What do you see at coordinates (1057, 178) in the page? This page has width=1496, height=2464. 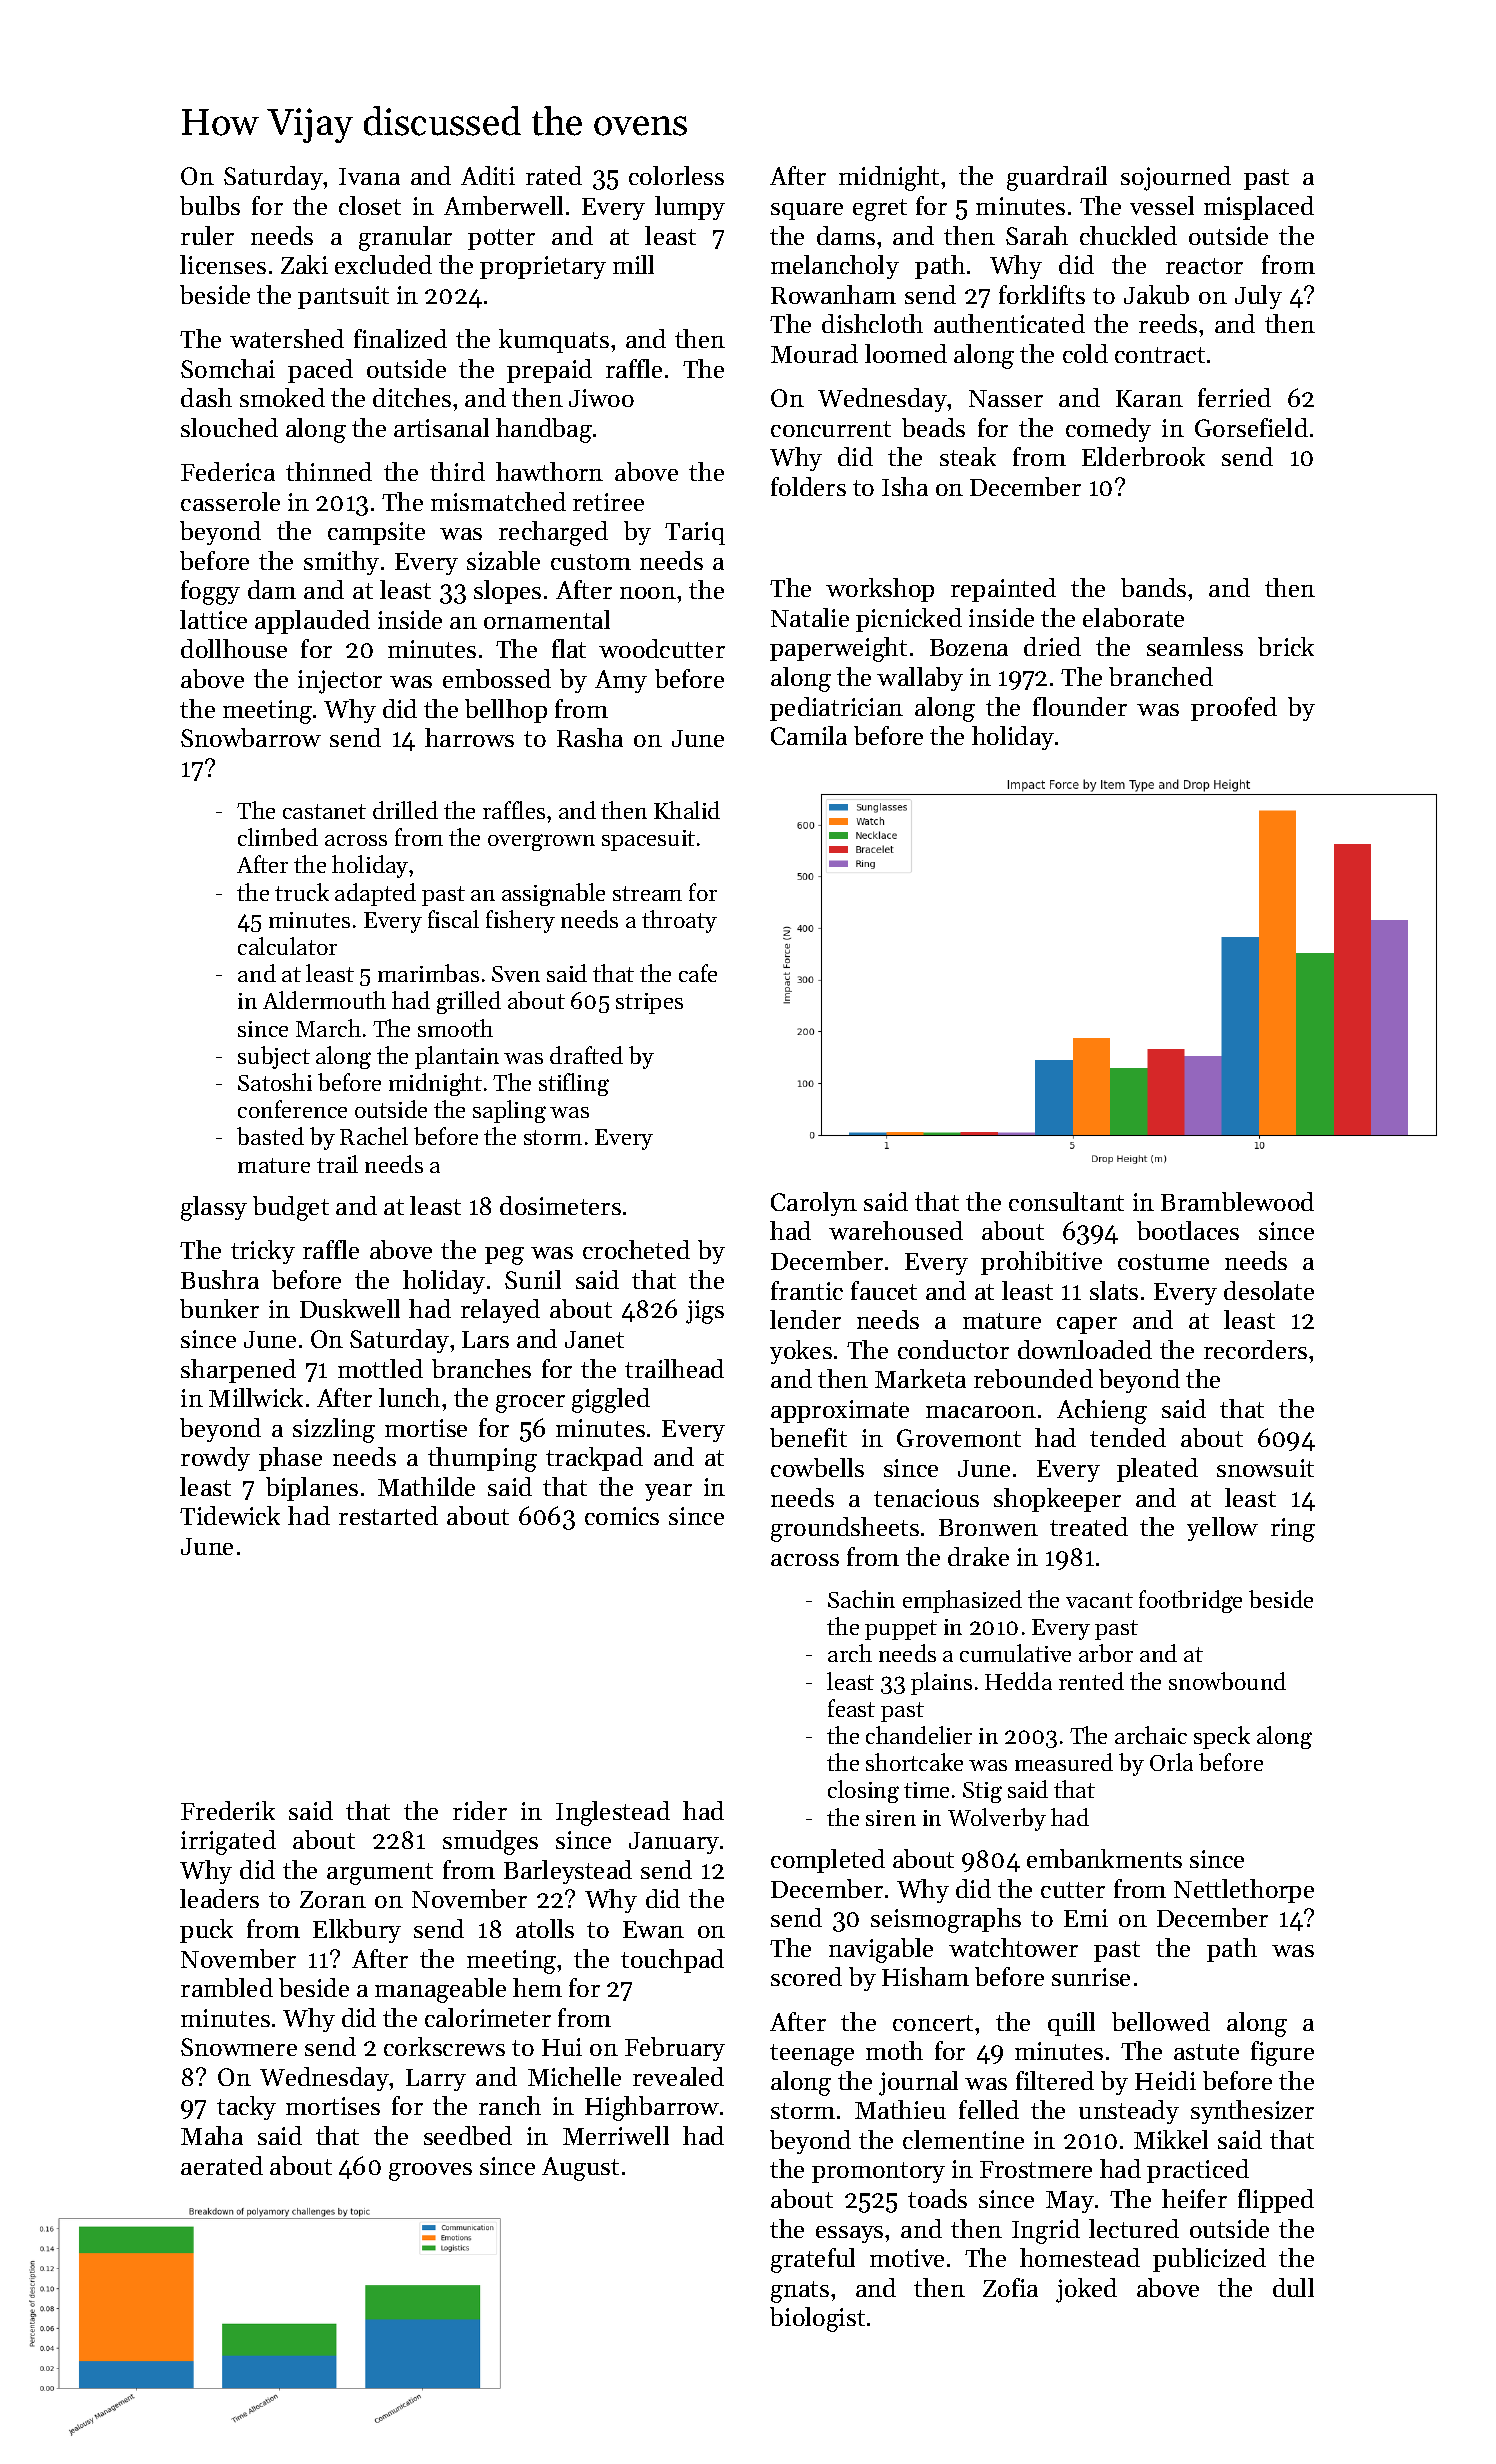 I see `guardrail` at bounding box center [1057, 178].
